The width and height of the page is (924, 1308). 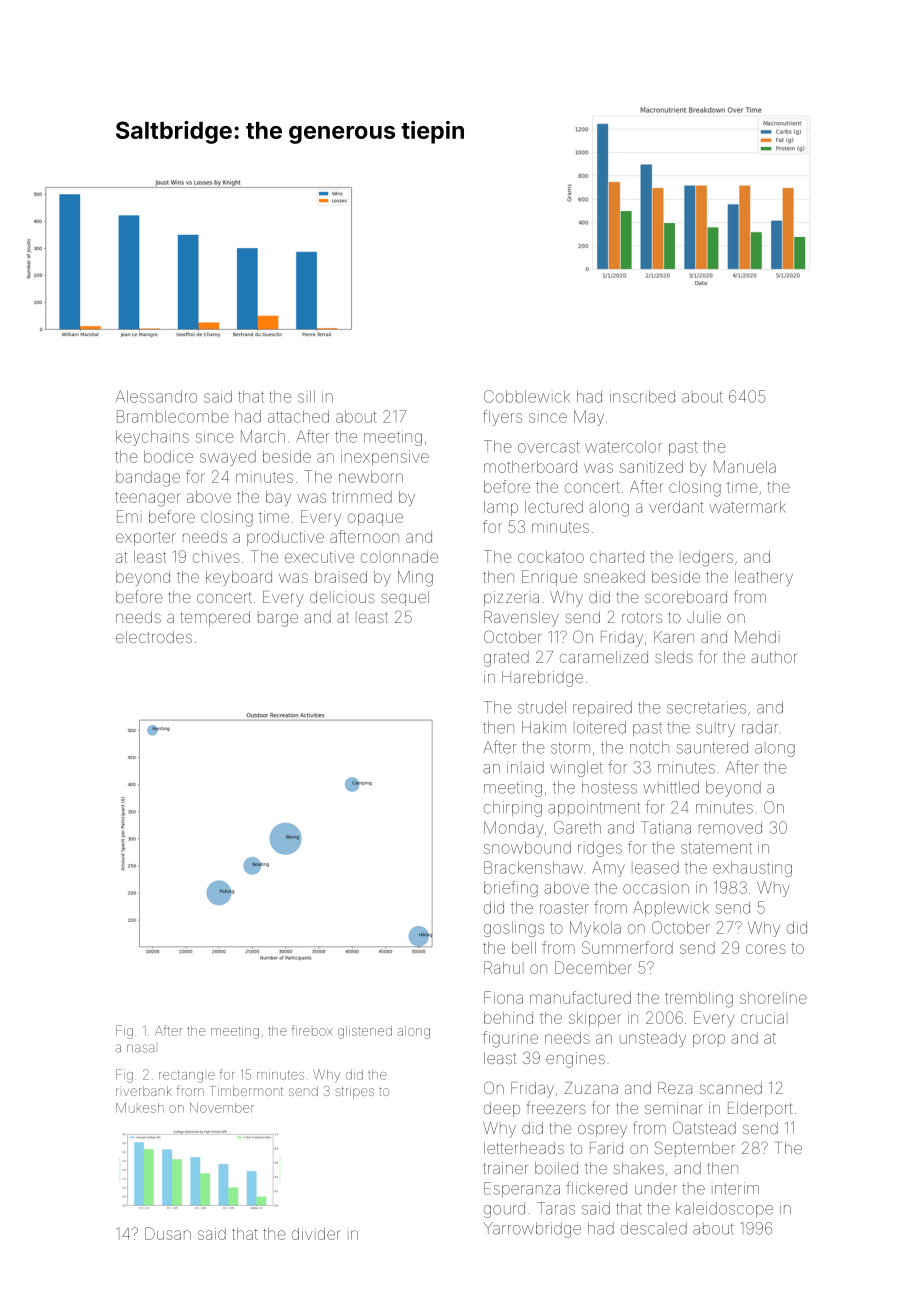 What do you see at coordinates (745, 467) in the page?
I see `Manuela` at bounding box center [745, 467].
